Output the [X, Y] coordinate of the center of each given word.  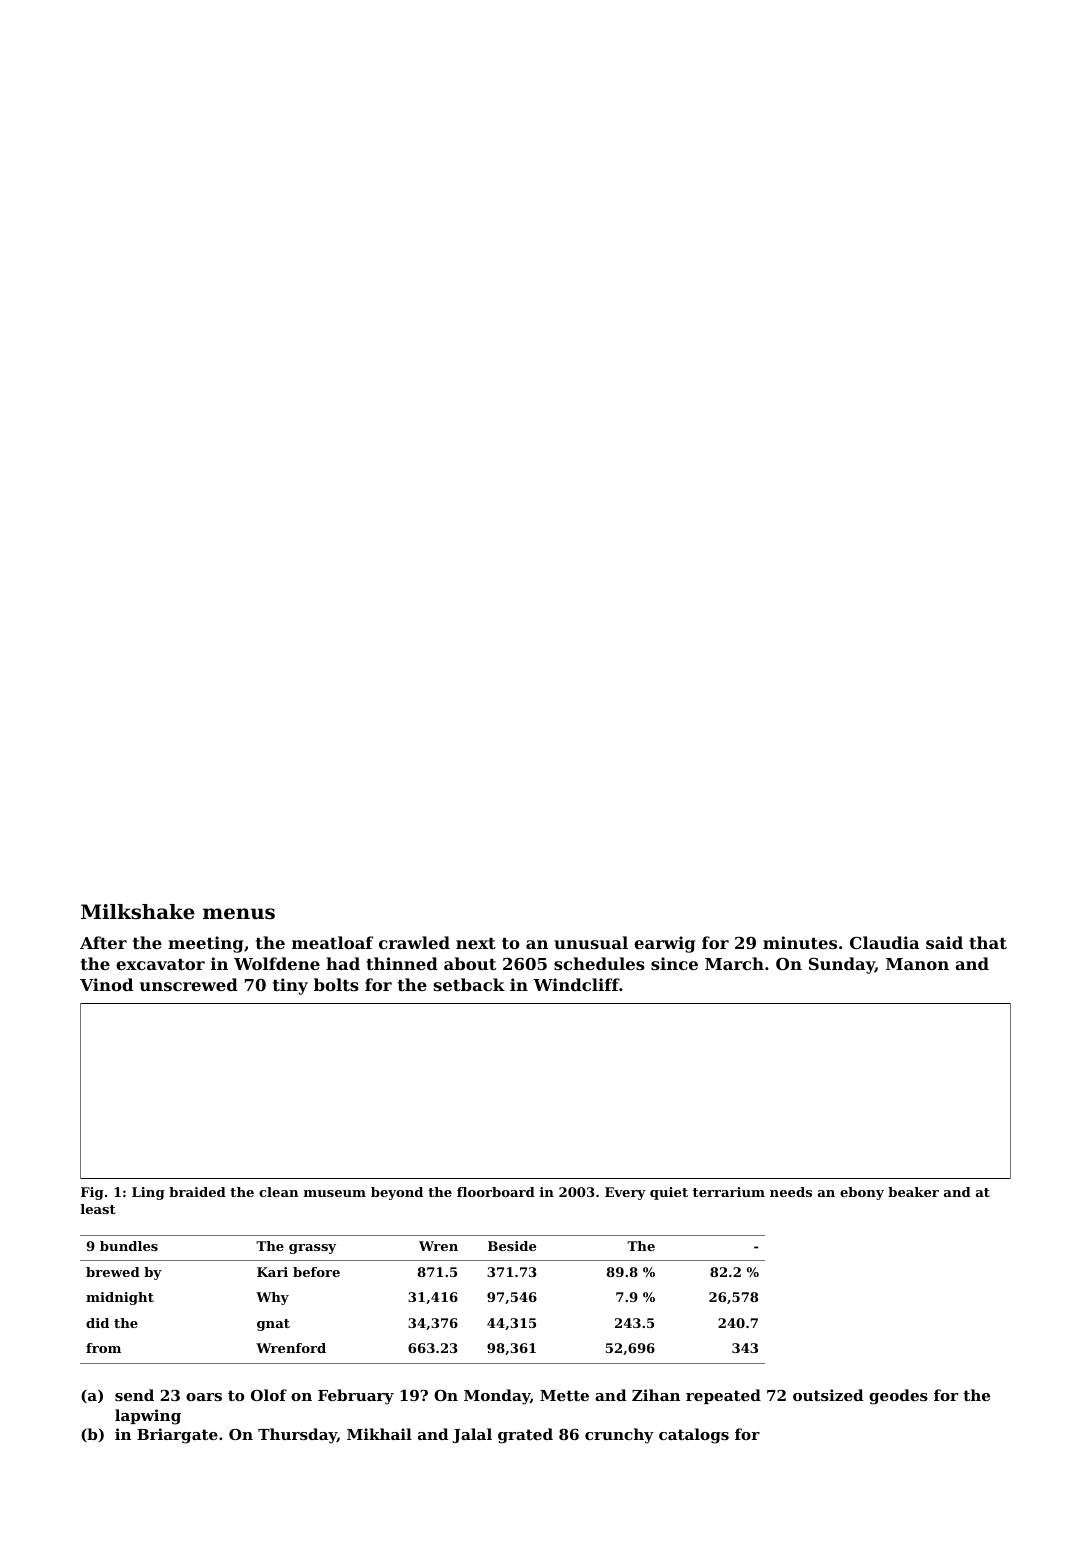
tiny [290, 986]
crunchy [619, 1436]
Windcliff [576, 984]
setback [469, 984]
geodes [898, 1397]
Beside [512, 1246]
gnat [273, 1325]
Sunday [842, 965]
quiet [669, 1193]
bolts [336, 984]
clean [278, 1192]
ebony [862, 1193]
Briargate [177, 1436]
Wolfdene [277, 963]
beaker [913, 1192]
